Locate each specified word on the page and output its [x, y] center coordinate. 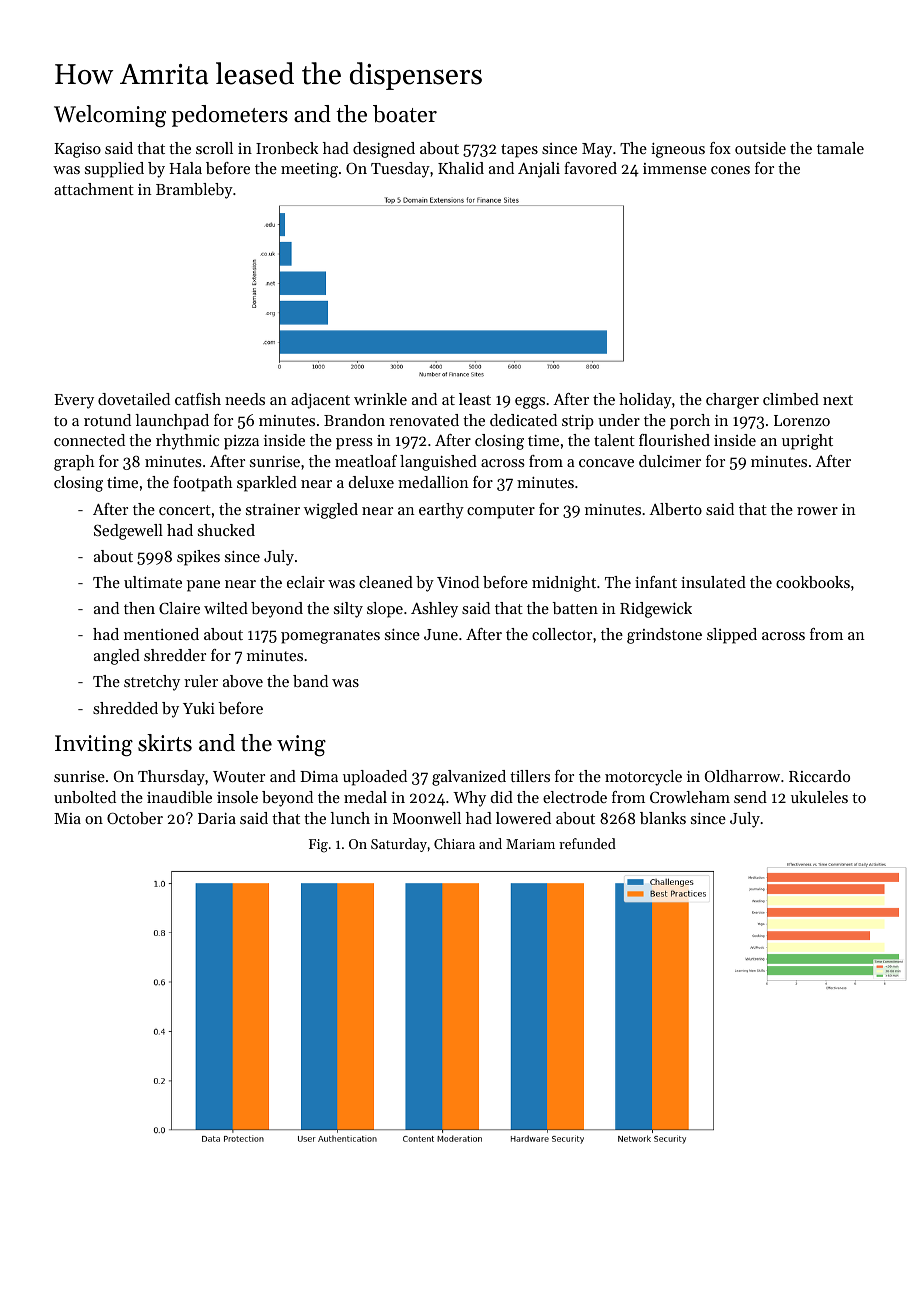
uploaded [375, 778]
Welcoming [110, 116]
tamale [840, 148]
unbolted [85, 797]
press [354, 444]
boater [405, 114]
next [838, 400]
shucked [226, 530]
